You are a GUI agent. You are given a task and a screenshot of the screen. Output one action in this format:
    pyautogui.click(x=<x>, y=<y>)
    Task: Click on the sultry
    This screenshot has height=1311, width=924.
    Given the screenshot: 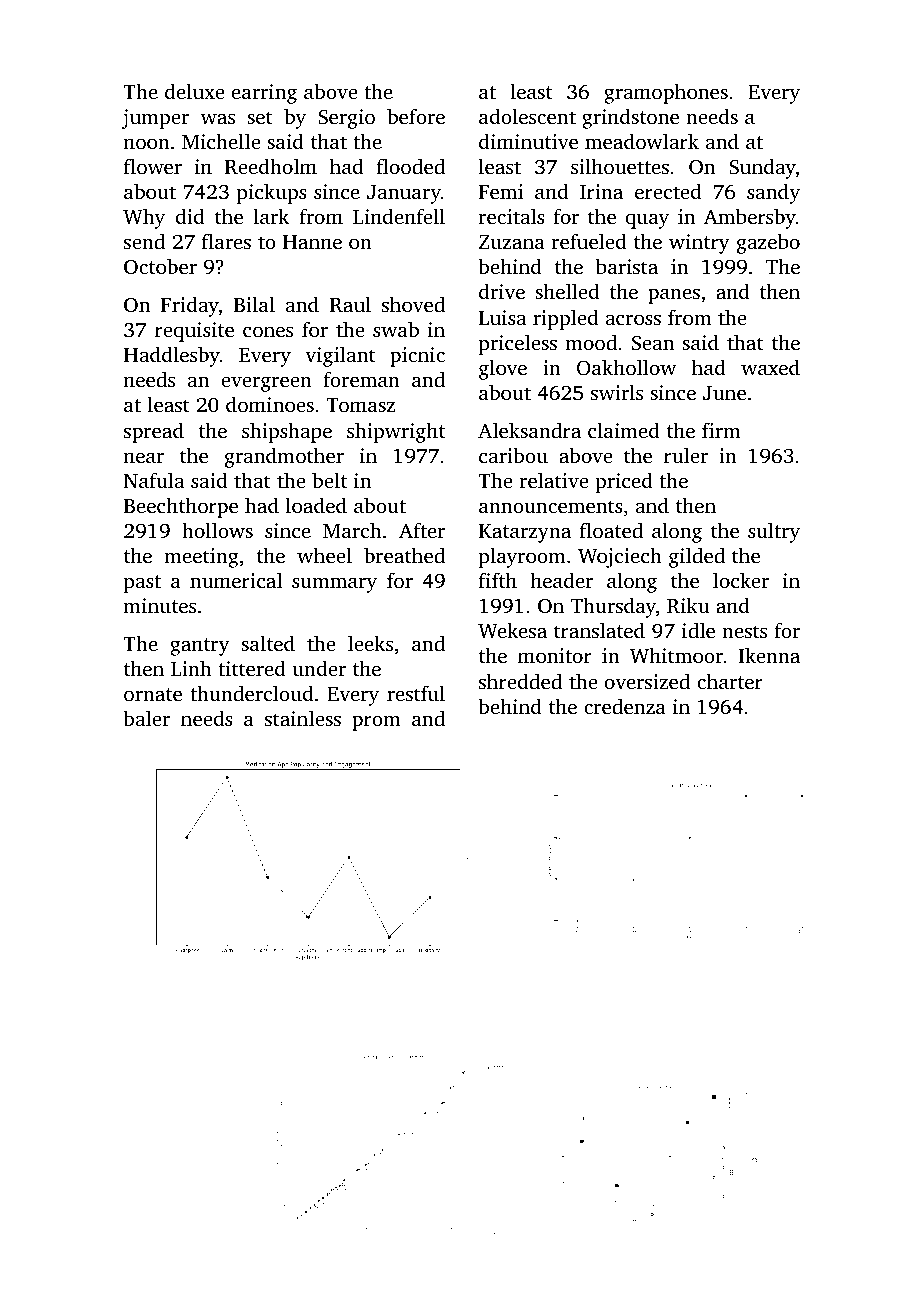 What is the action you would take?
    pyautogui.click(x=774, y=532)
